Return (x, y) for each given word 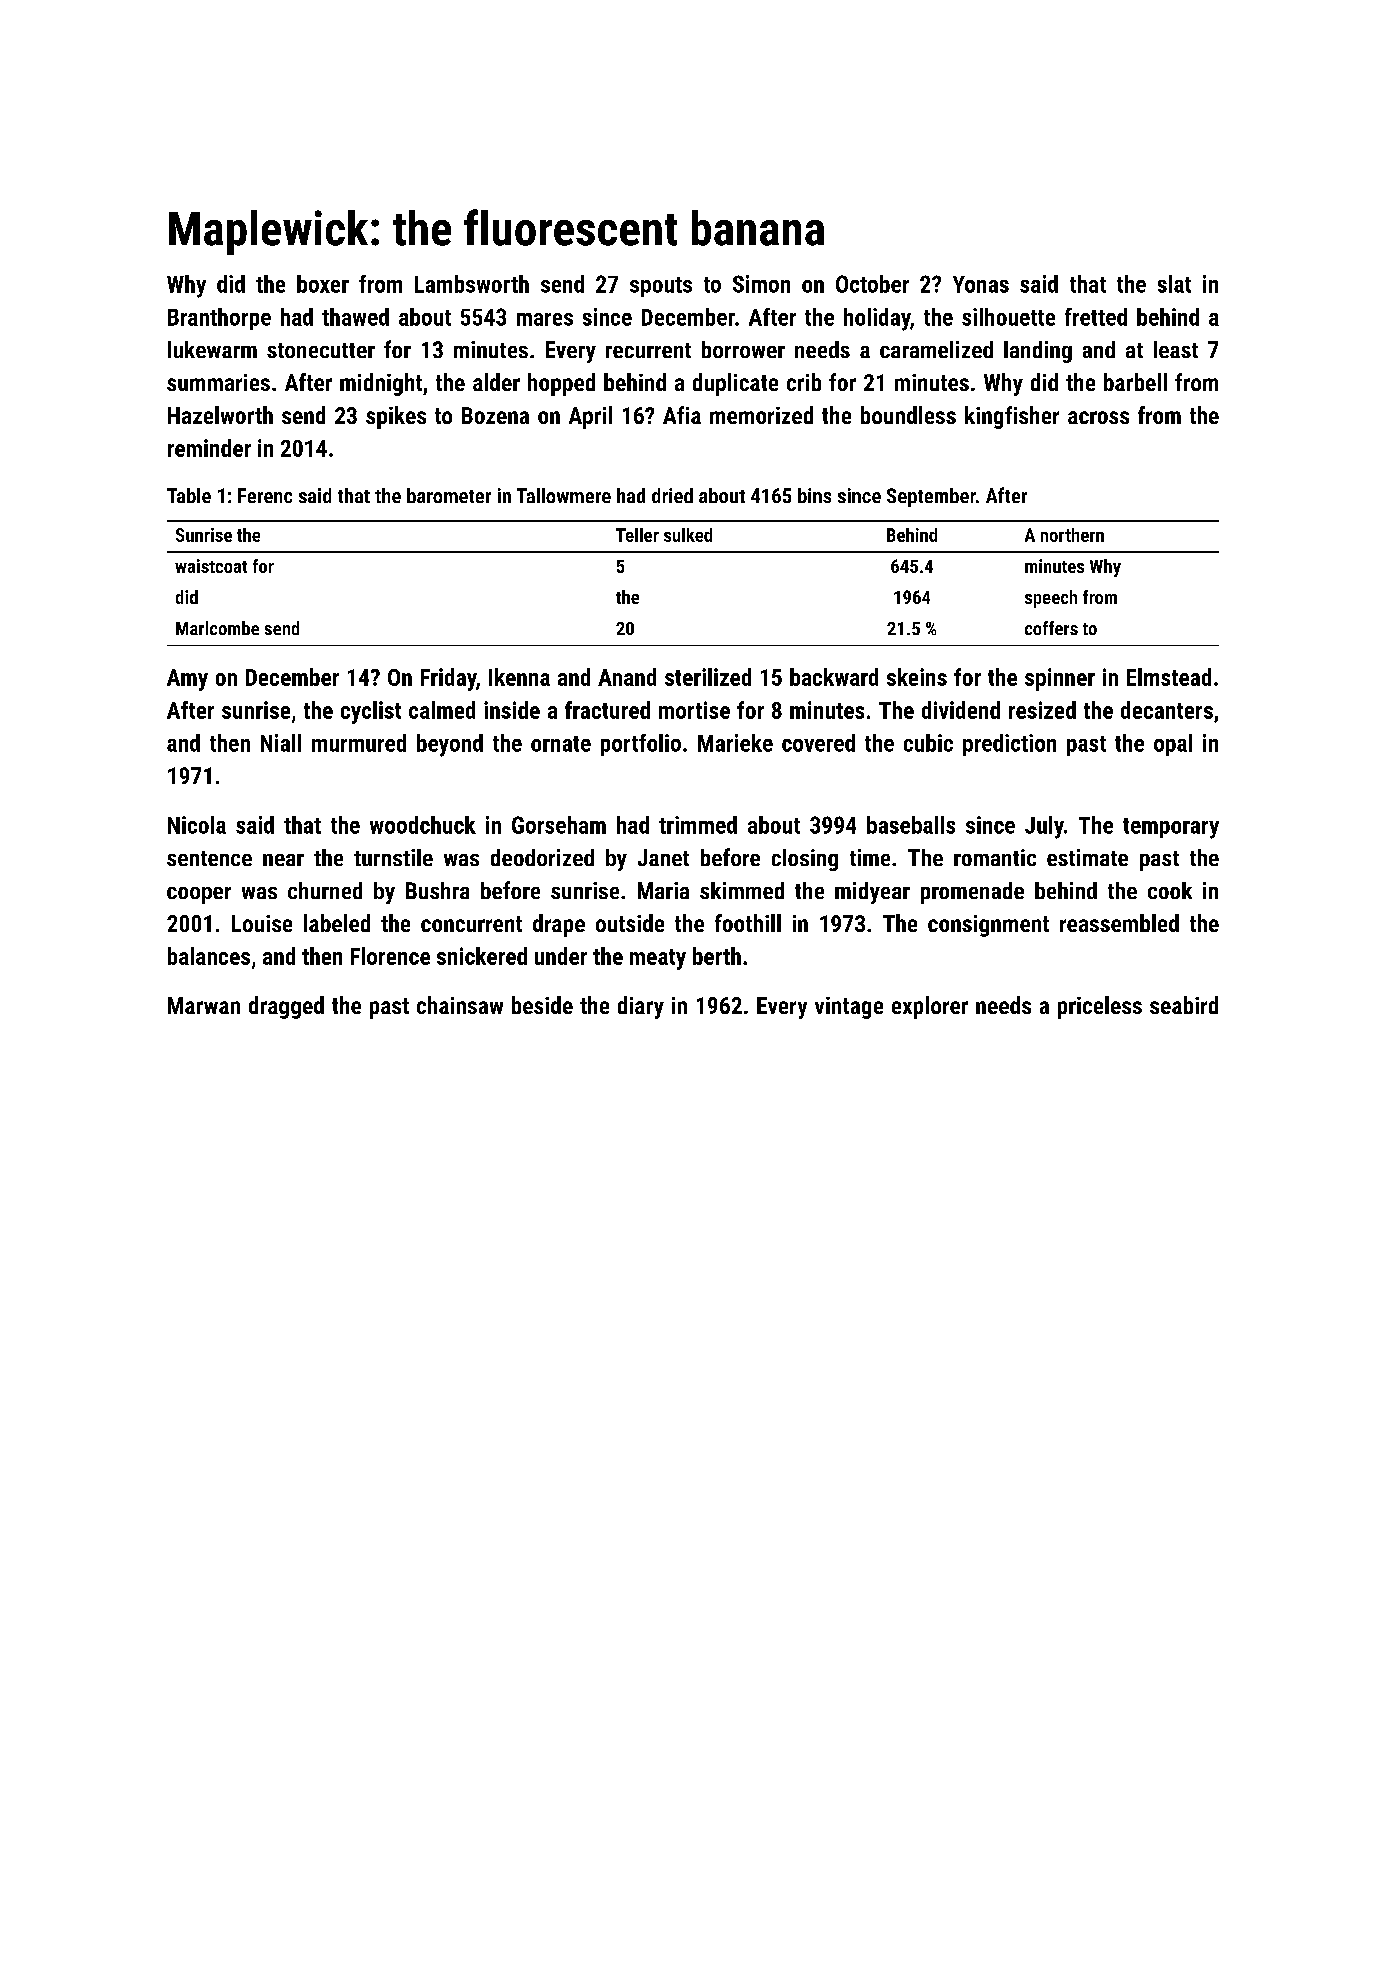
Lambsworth (472, 284)
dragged (286, 1007)
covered (818, 743)
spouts (661, 287)
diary (641, 1007)
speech (1051, 599)
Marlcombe (217, 628)
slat (1174, 284)
